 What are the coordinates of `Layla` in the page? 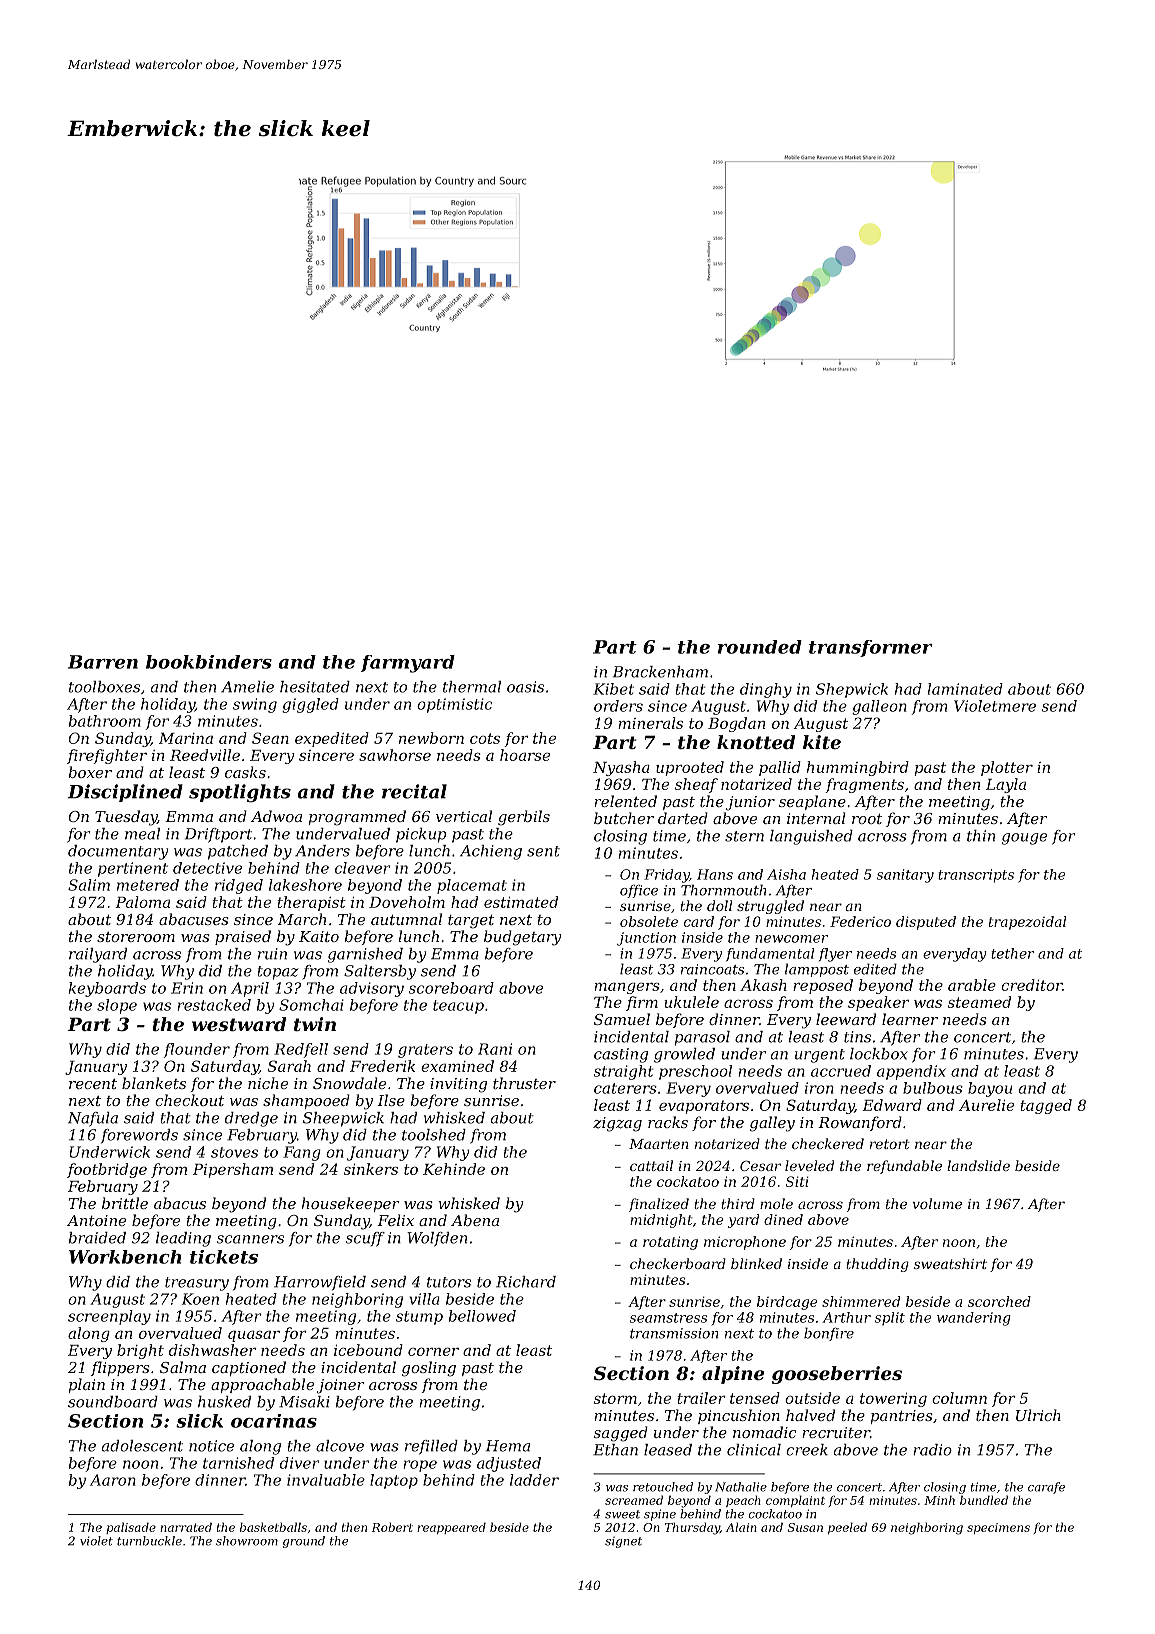 It's located at (1006, 785).
